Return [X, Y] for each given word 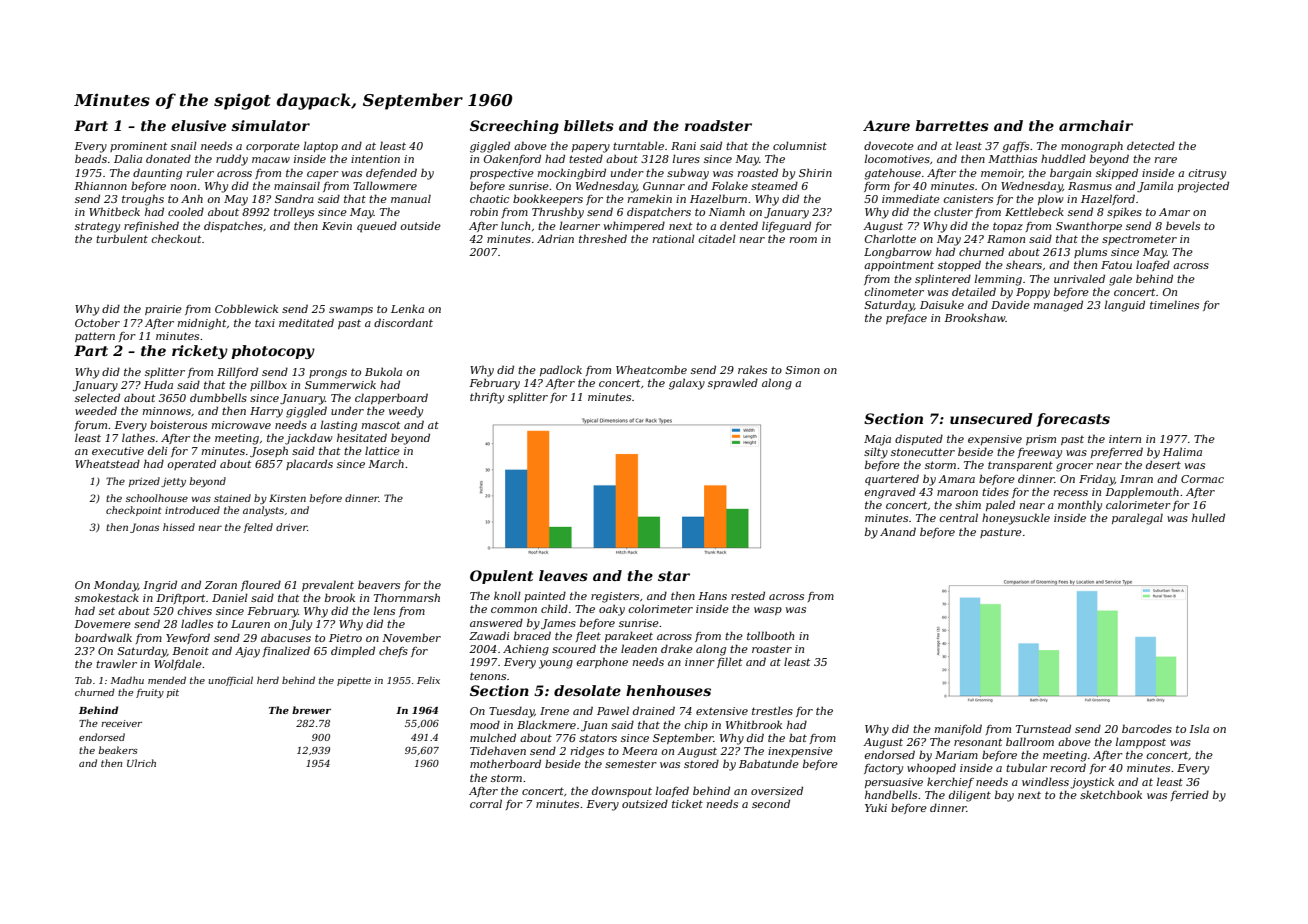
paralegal [1137, 519]
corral [486, 804]
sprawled [733, 383]
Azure [886, 126]
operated [191, 464]
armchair [1096, 125]
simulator [270, 125]
